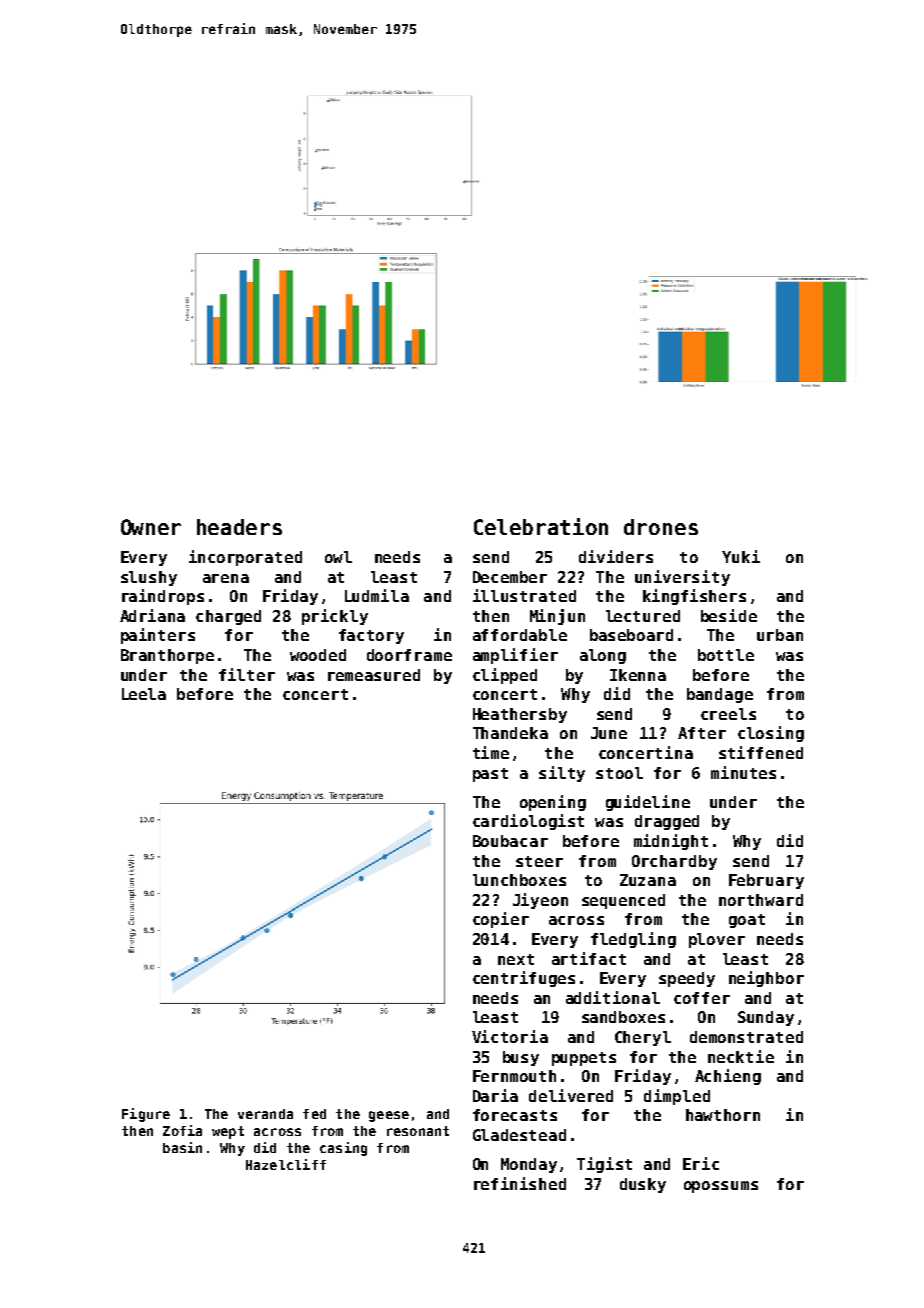 Image resolution: width=924 pixels, height=1308 pixels. Describe the element at coordinates (557, 617) in the screenshot. I see `Minjun` at that location.
